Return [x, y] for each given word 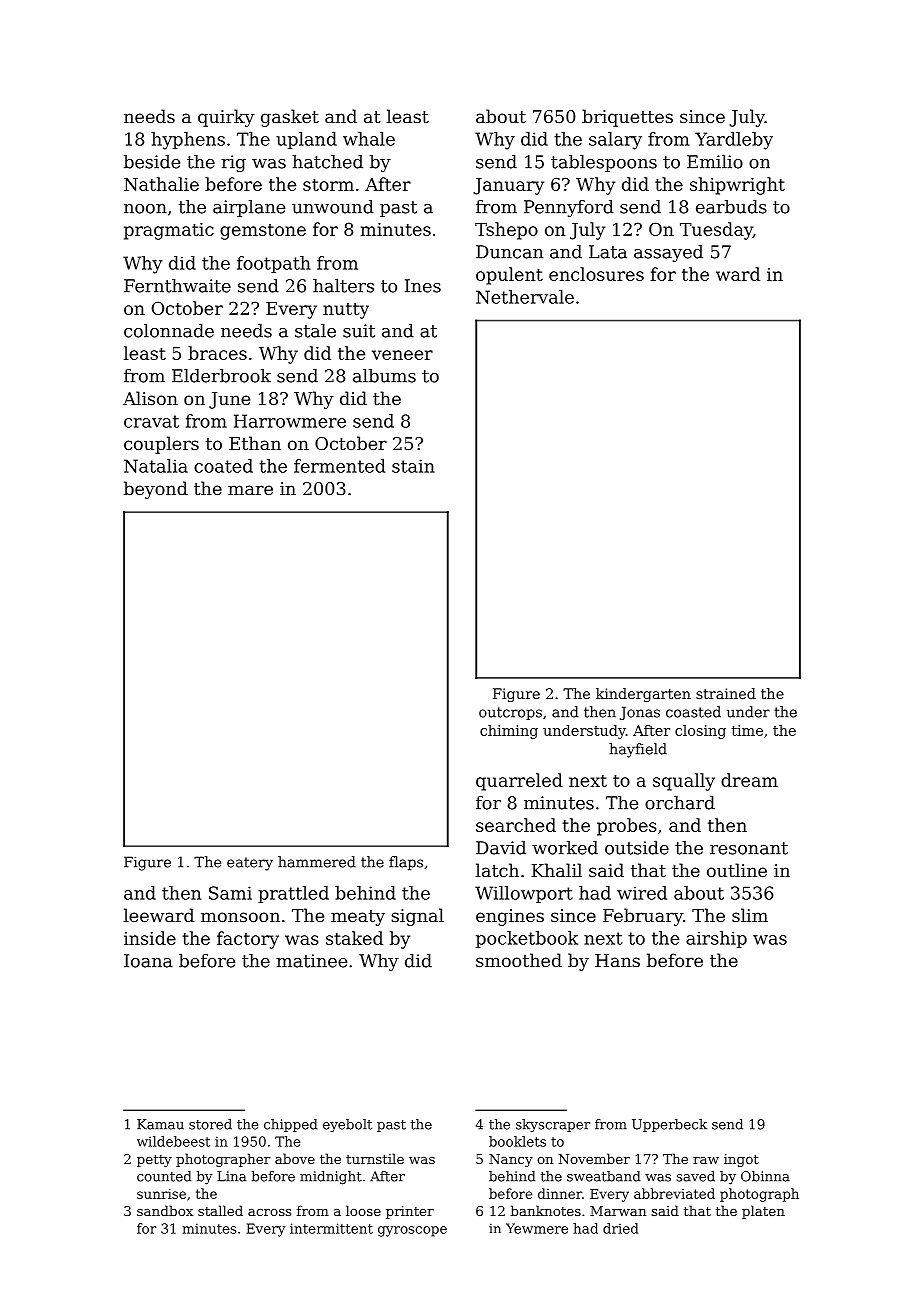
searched [516, 825]
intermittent [331, 1228]
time [747, 730]
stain [413, 466]
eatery [250, 864]
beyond [156, 490]
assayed [668, 253]
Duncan [509, 252]
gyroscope [412, 1231]
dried [621, 1228]
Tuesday [716, 231]
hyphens [188, 141]
